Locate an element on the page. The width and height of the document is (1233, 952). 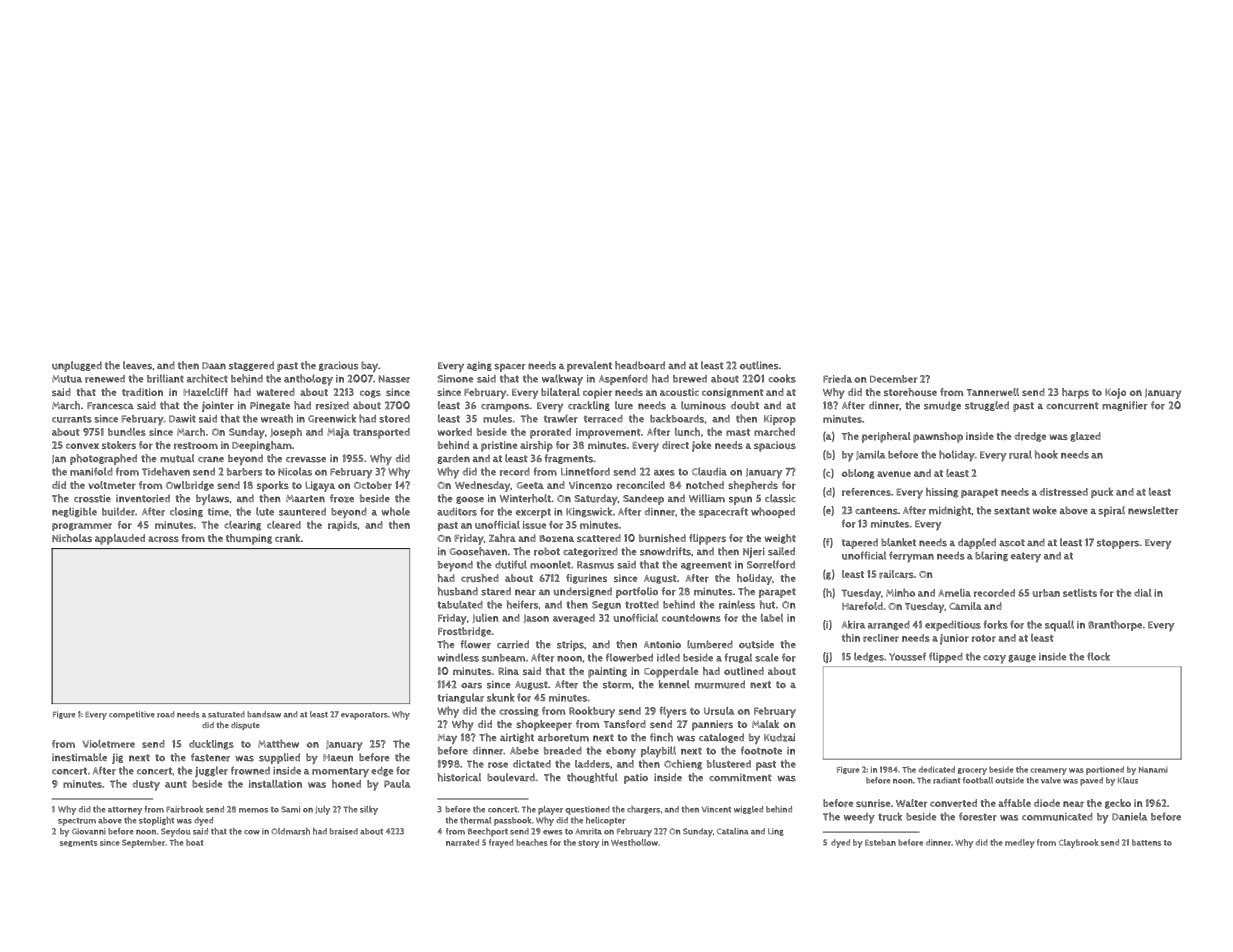
unplugged is located at coordinates (77, 366).
